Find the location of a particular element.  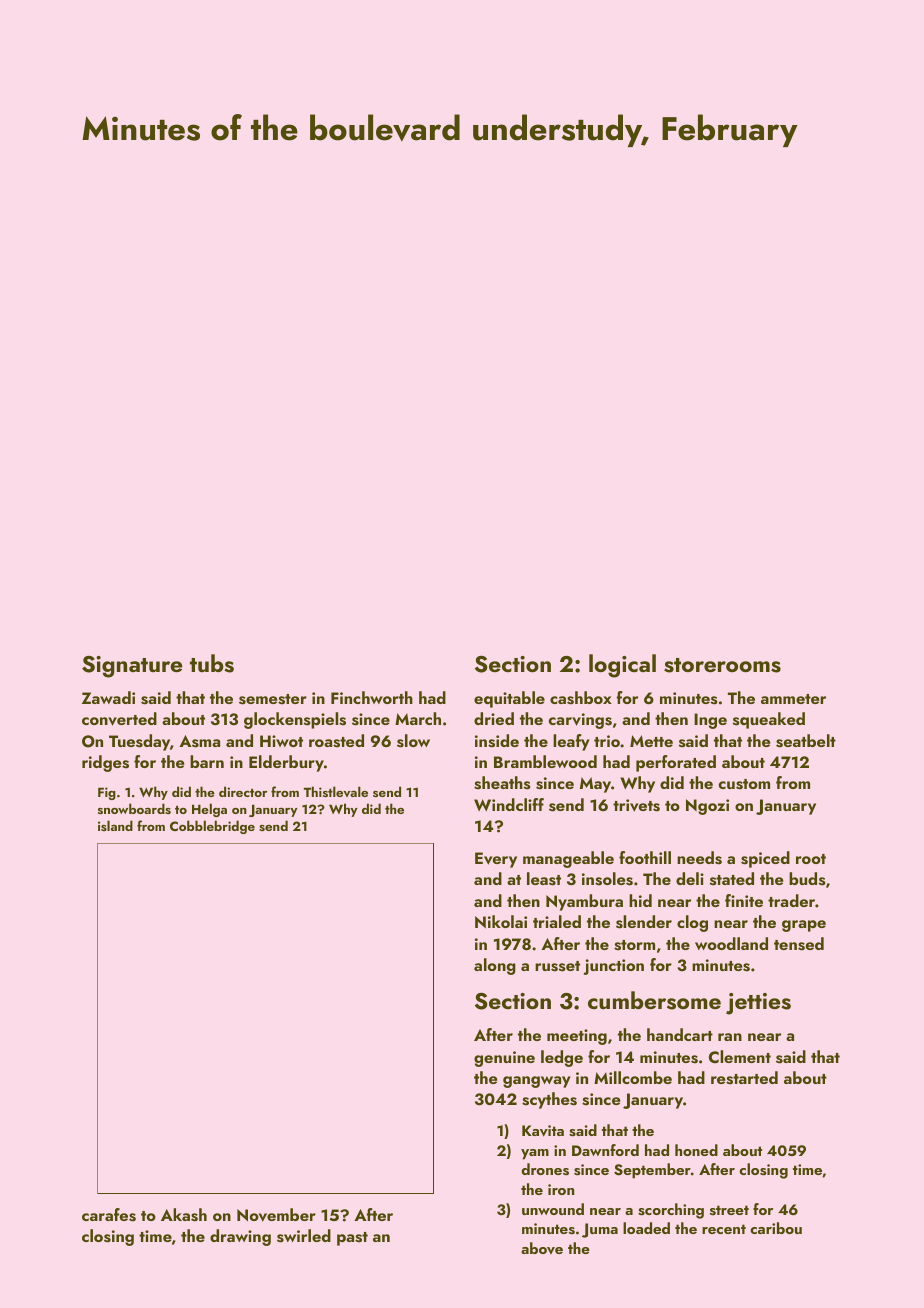

spiced is located at coordinates (765, 859).
